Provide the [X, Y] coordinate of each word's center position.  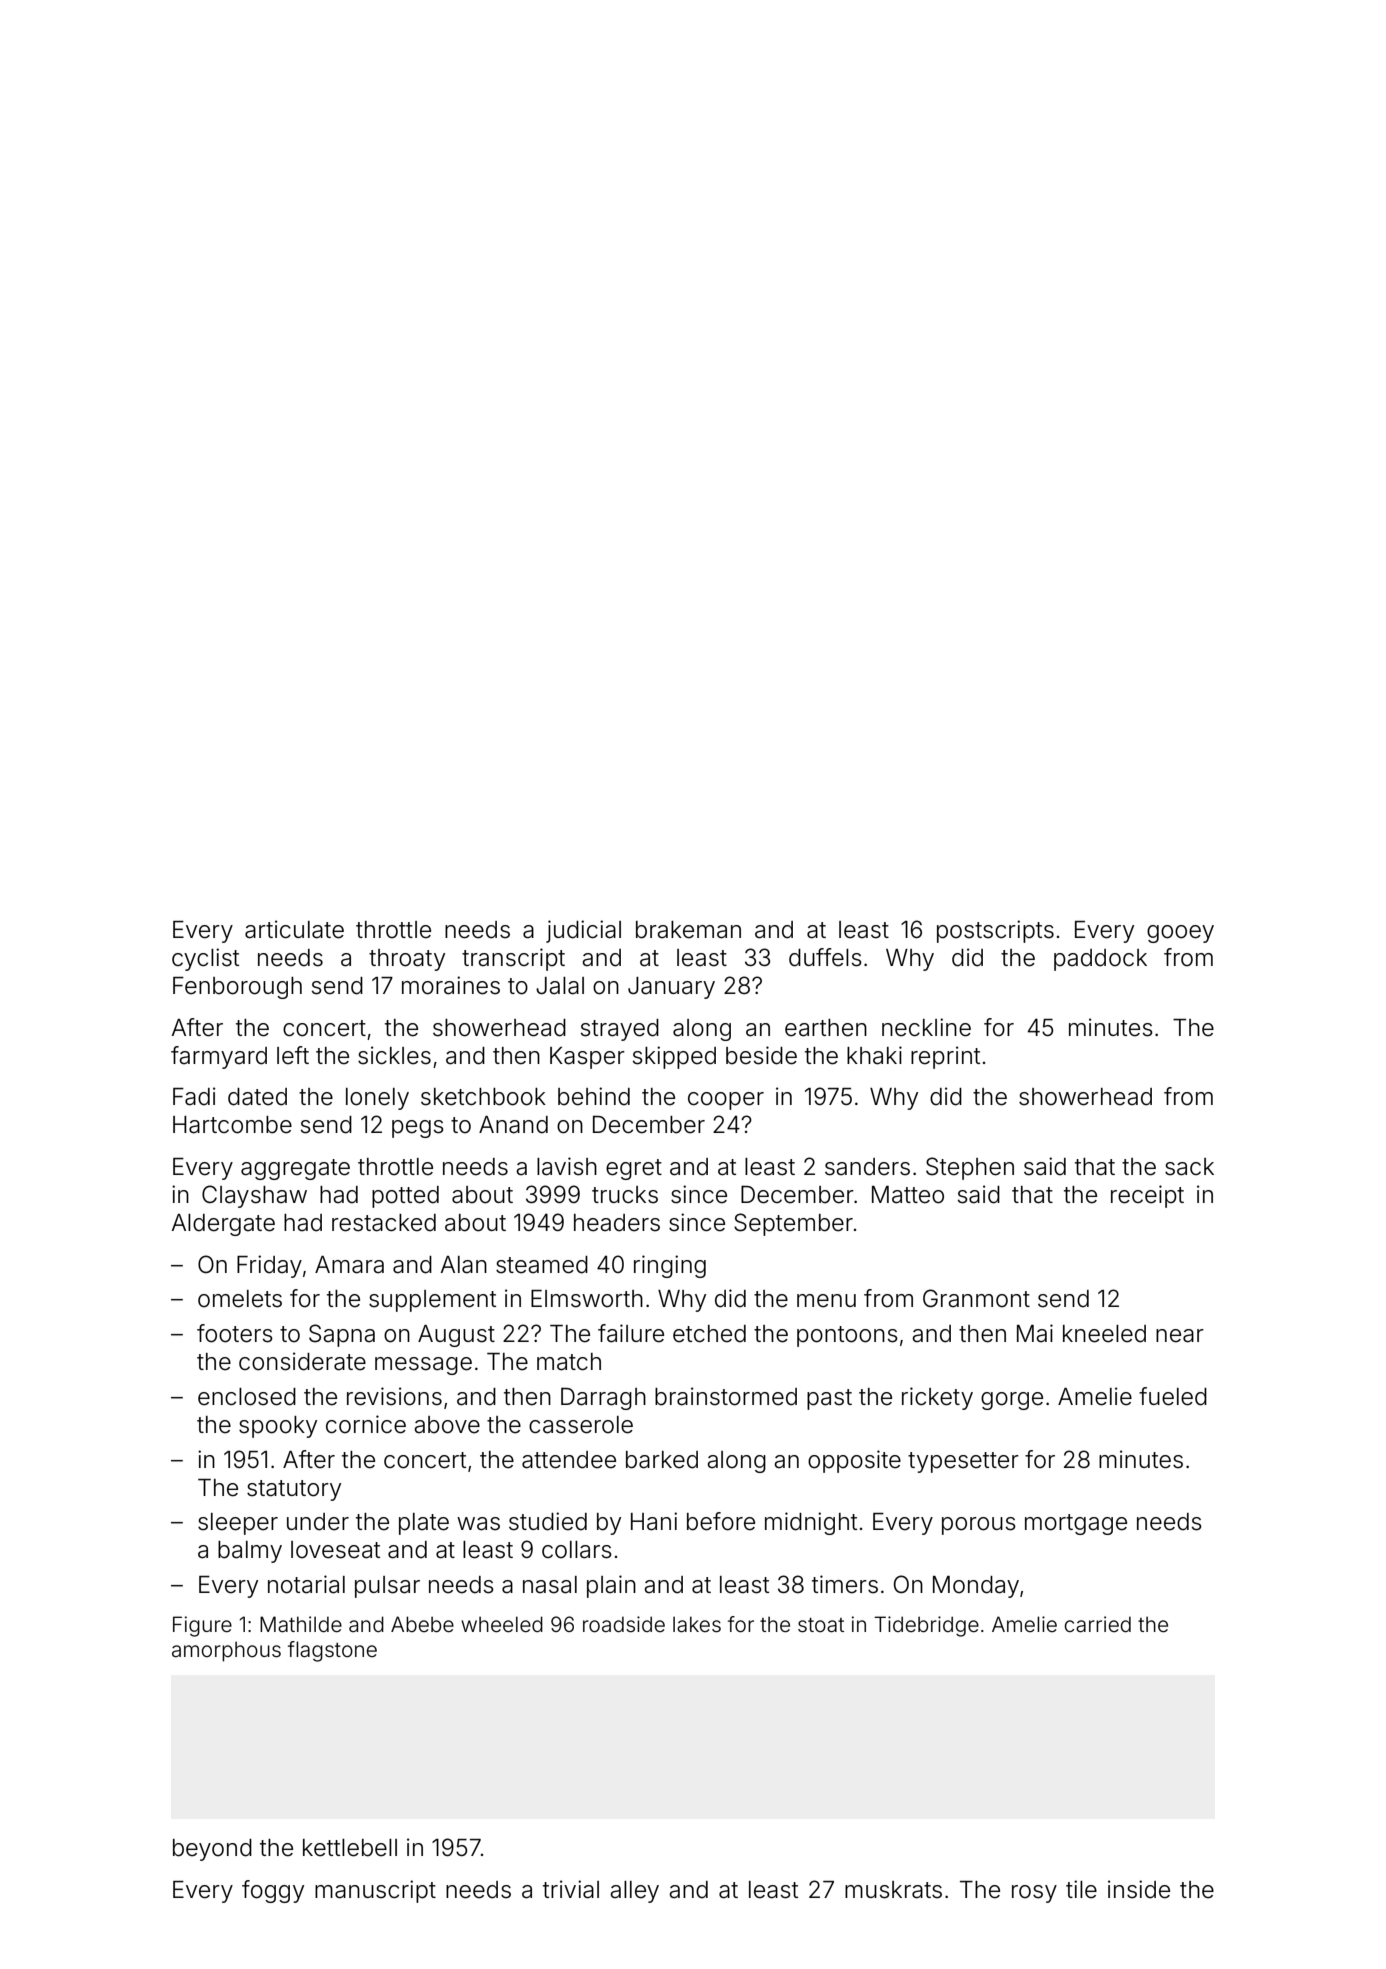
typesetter [963, 1462]
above [447, 1425]
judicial [583, 931]
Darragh [603, 1398]
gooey [1180, 934]
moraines [451, 985]
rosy [1034, 1894]
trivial [571, 1889]
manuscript [375, 1891]
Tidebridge [926, 1626]
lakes [697, 1624]
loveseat [335, 1550]
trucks [625, 1195]
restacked [384, 1223]
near [1180, 1336]
